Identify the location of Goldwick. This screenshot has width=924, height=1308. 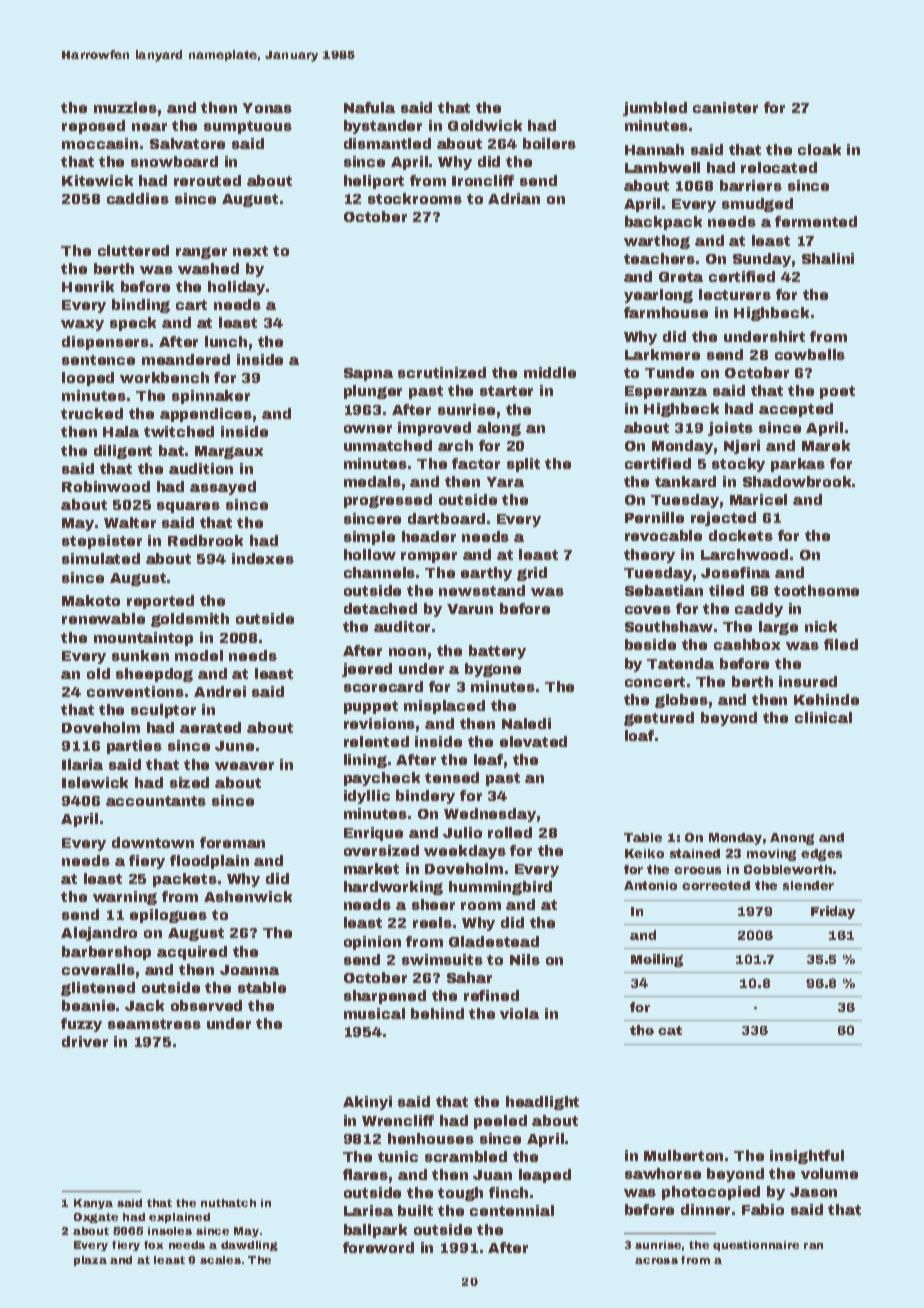
(485, 125).
